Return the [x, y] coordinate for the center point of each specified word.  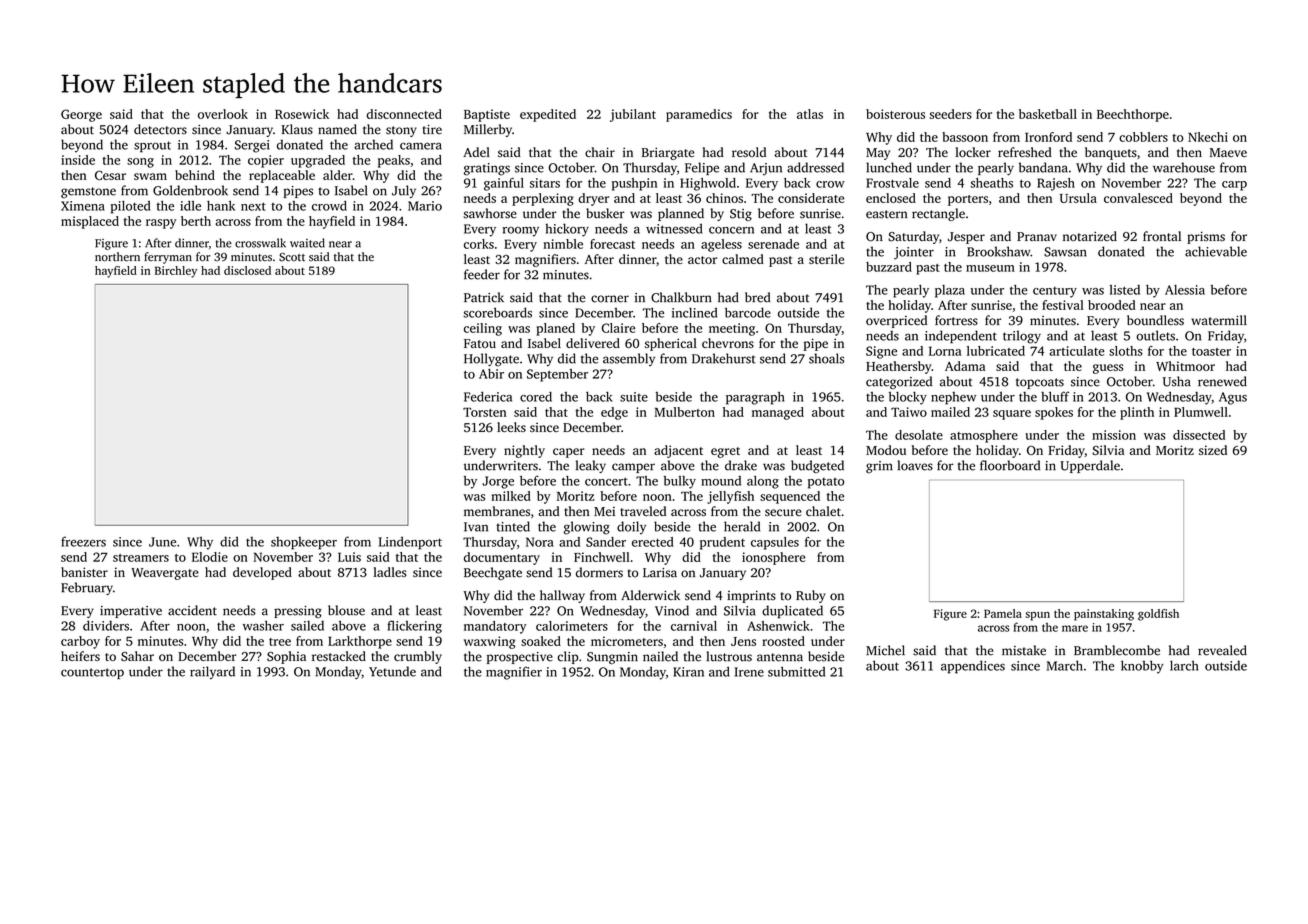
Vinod [672, 610]
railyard [212, 672]
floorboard [1010, 465]
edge [614, 413]
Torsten [484, 412]
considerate [811, 198]
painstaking [1104, 615]
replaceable [282, 176]
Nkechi [1208, 137]
